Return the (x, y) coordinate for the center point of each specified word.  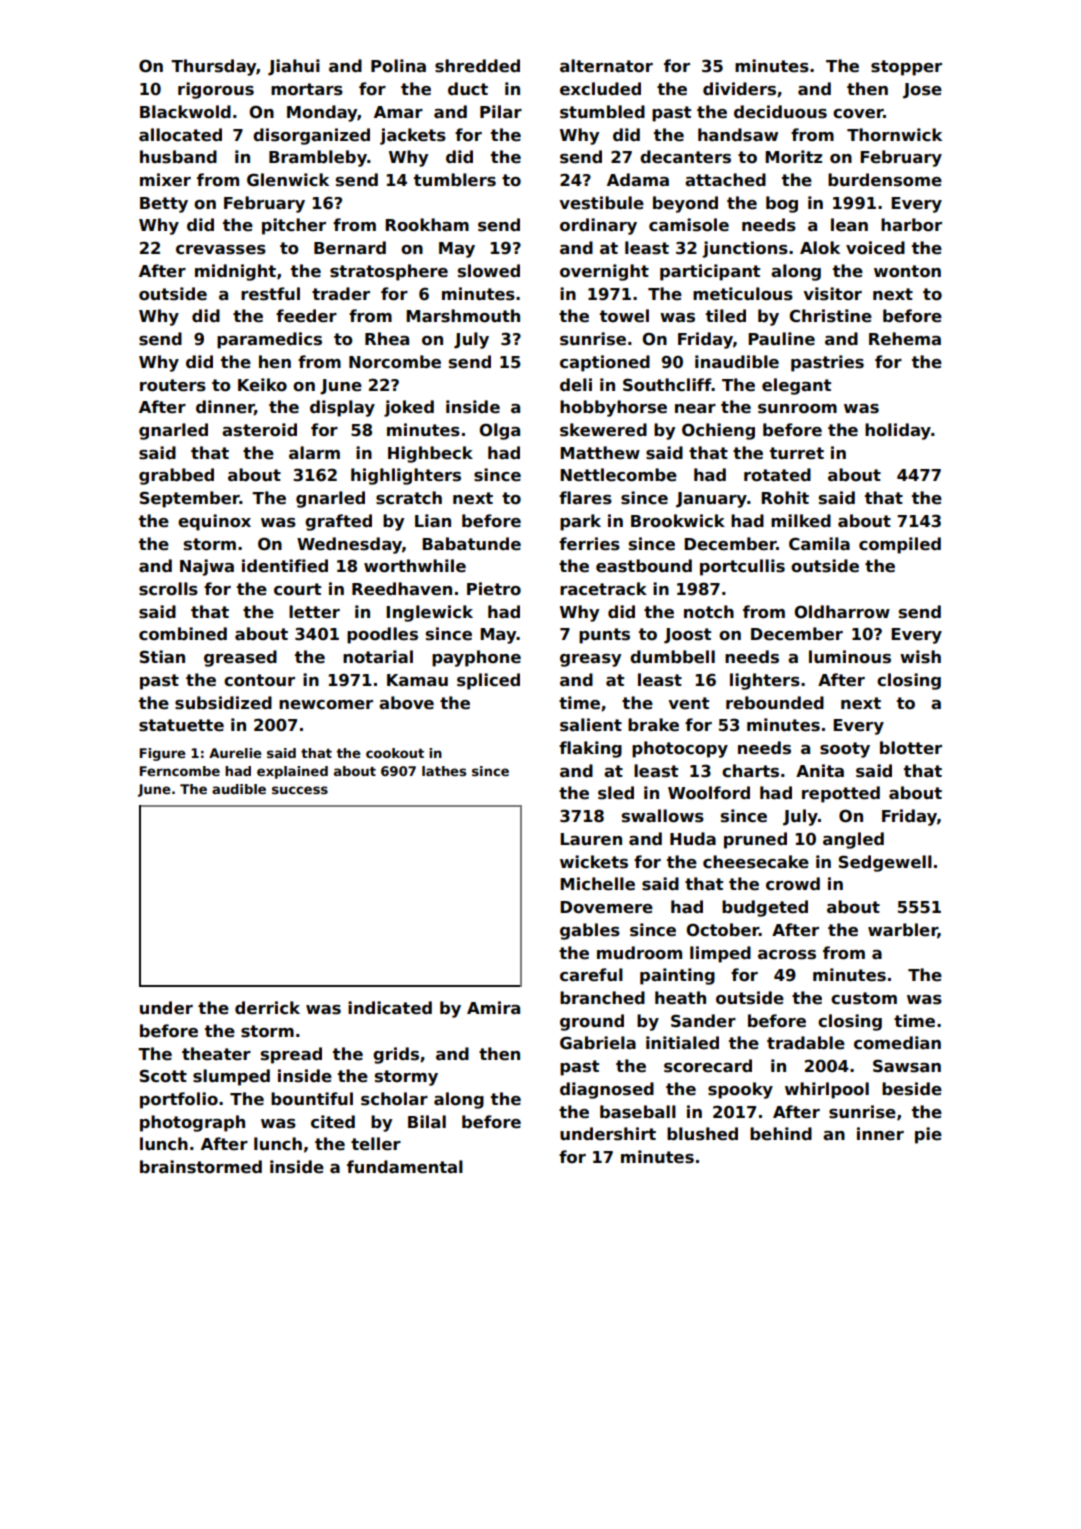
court (297, 589)
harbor (911, 225)
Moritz (793, 157)
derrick (267, 1008)
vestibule (601, 203)
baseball (638, 1112)
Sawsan (907, 1066)
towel (624, 316)
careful (591, 975)
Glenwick (288, 180)
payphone (476, 658)
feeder (306, 316)
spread (291, 1055)
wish (920, 657)
